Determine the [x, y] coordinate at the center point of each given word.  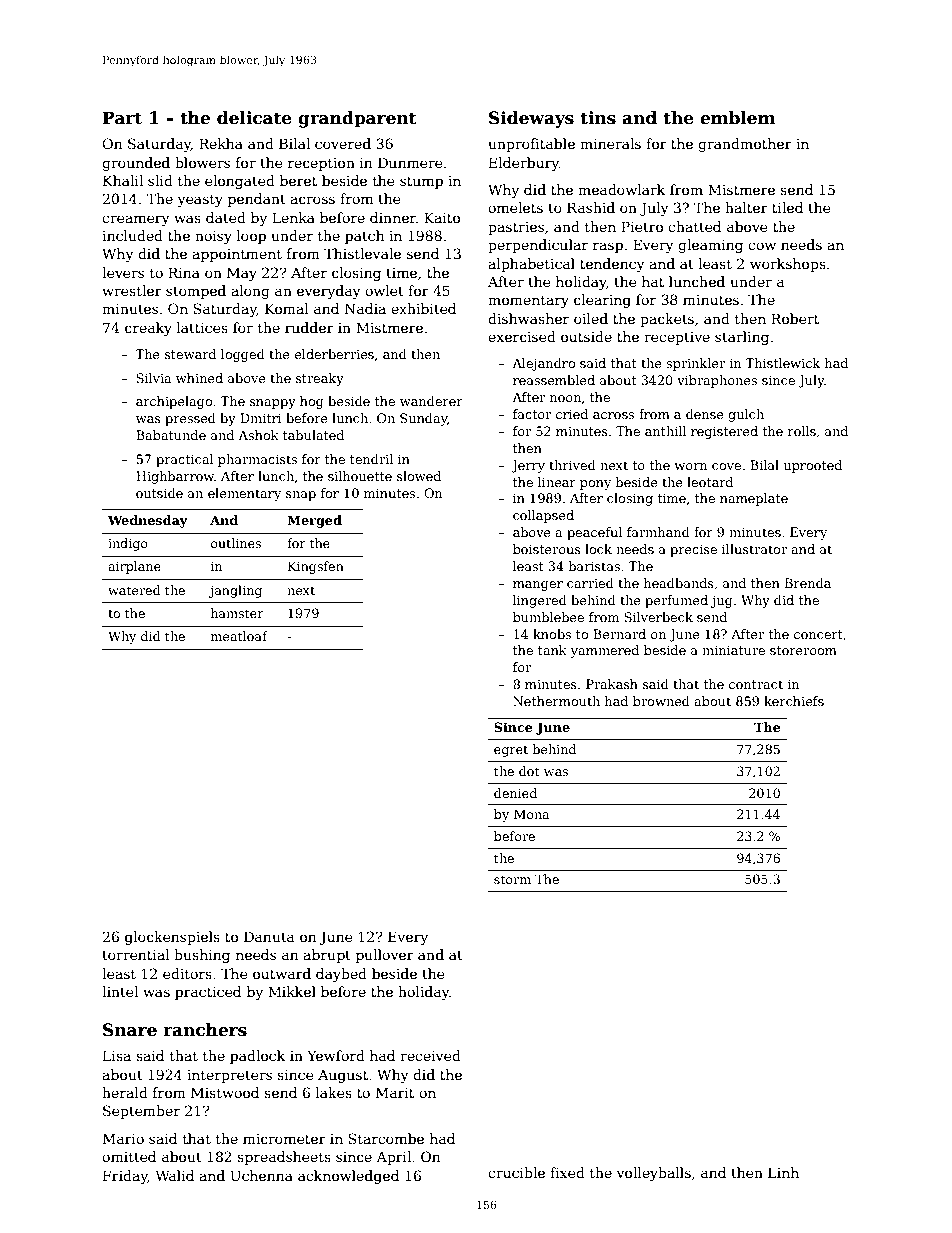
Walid [174, 1175]
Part [122, 118]
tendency [612, 265]
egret [511, 751]
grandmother [745, 145]
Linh [783, 1172]
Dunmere [410, 162]
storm [512, 879]
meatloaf [239, 636]
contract [756, 684]
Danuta [269, 936]
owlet [384, 290]
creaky [148, 329]
